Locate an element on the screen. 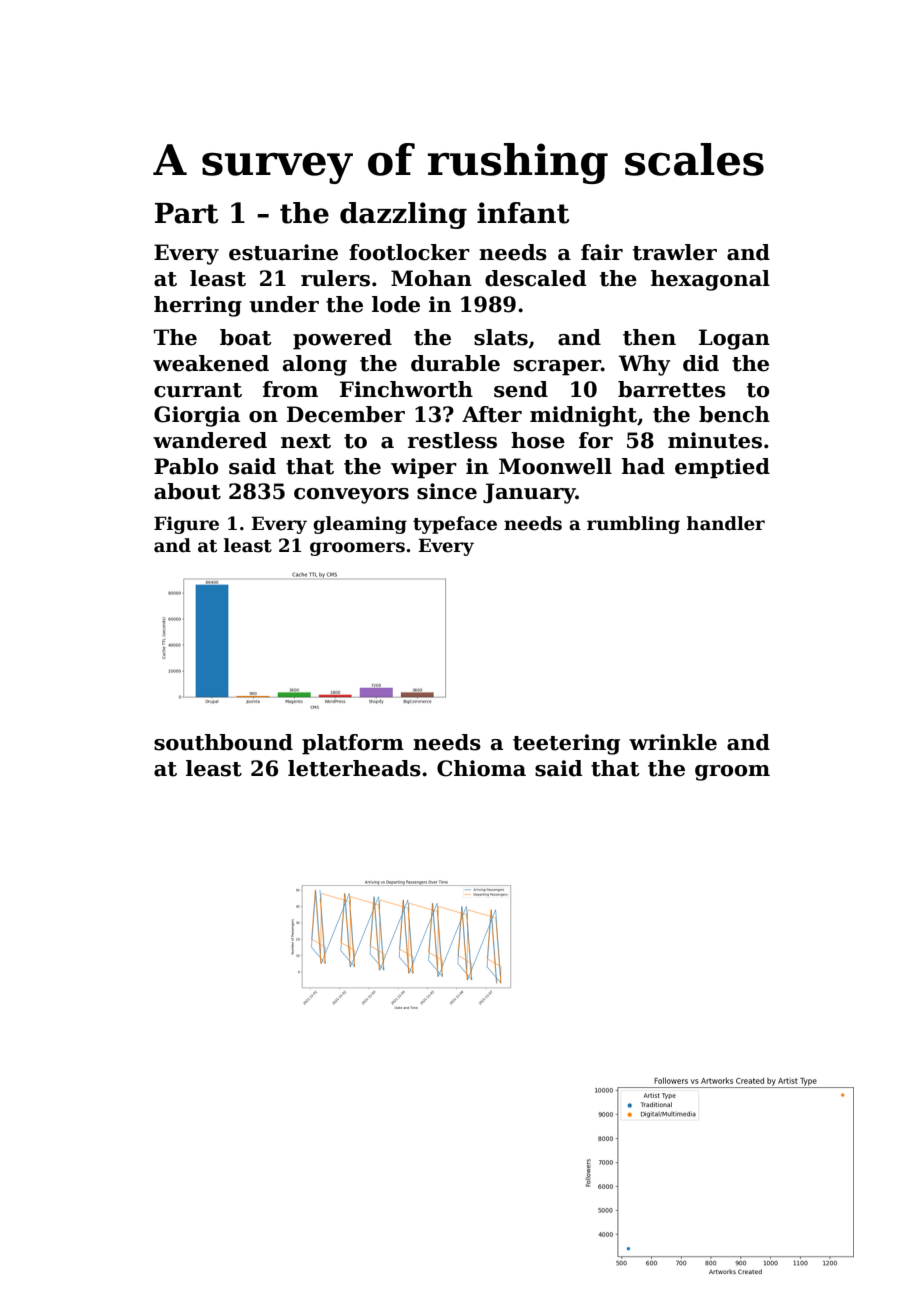  hexagonal is located at coordinates (710, 280).
